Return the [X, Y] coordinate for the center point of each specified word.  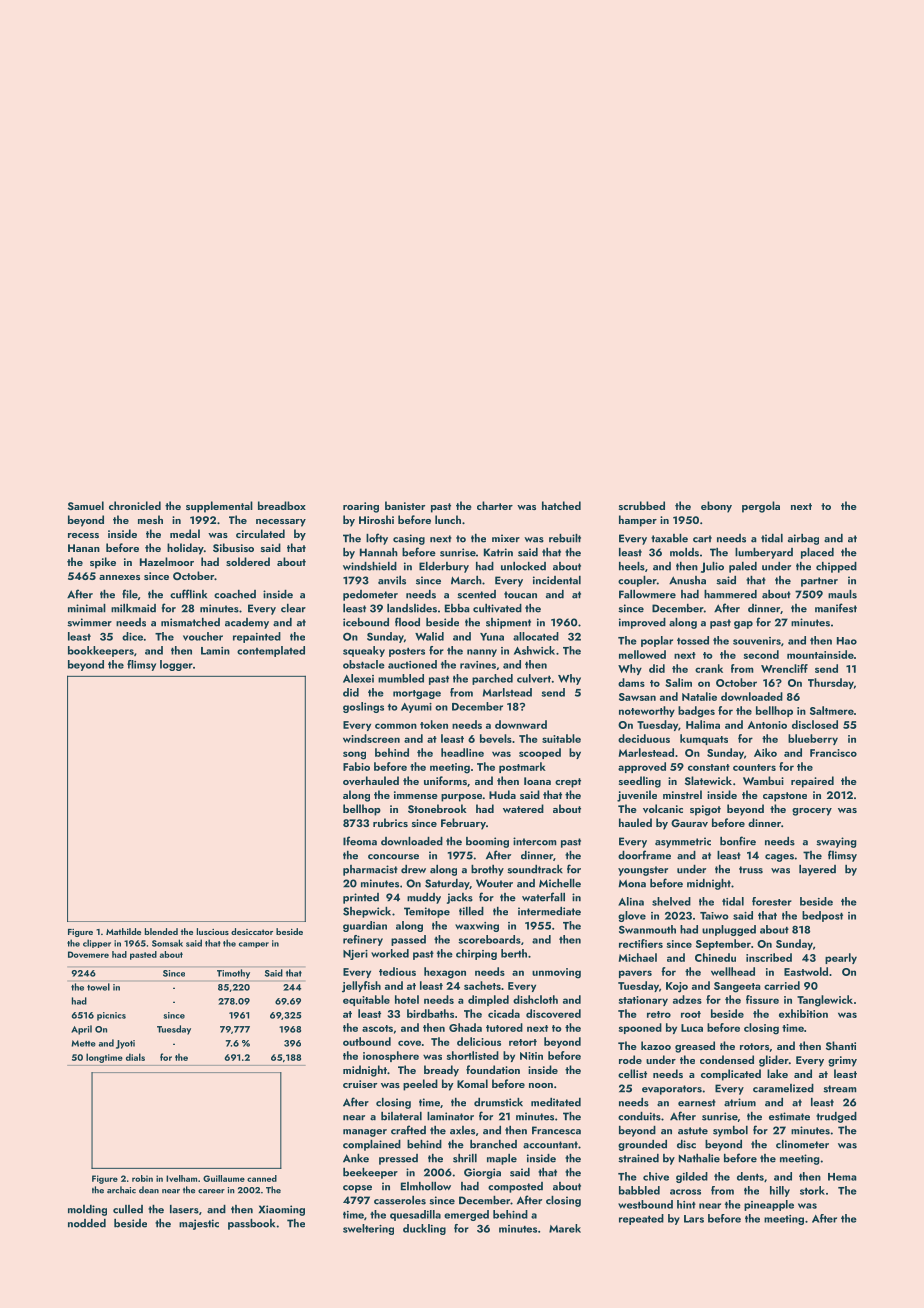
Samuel [86, 505]
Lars [694, 1219]
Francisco [833, 753]
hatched [561, 505]
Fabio [356, 766]
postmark [522, 767]
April [81, 1030]
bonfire [738, 841]
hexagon [445, 973]
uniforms [445, 780]
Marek [565, 1228]
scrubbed [642, 505]
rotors [754, 1046]
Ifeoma [360, 841]
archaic [121, 1190]
